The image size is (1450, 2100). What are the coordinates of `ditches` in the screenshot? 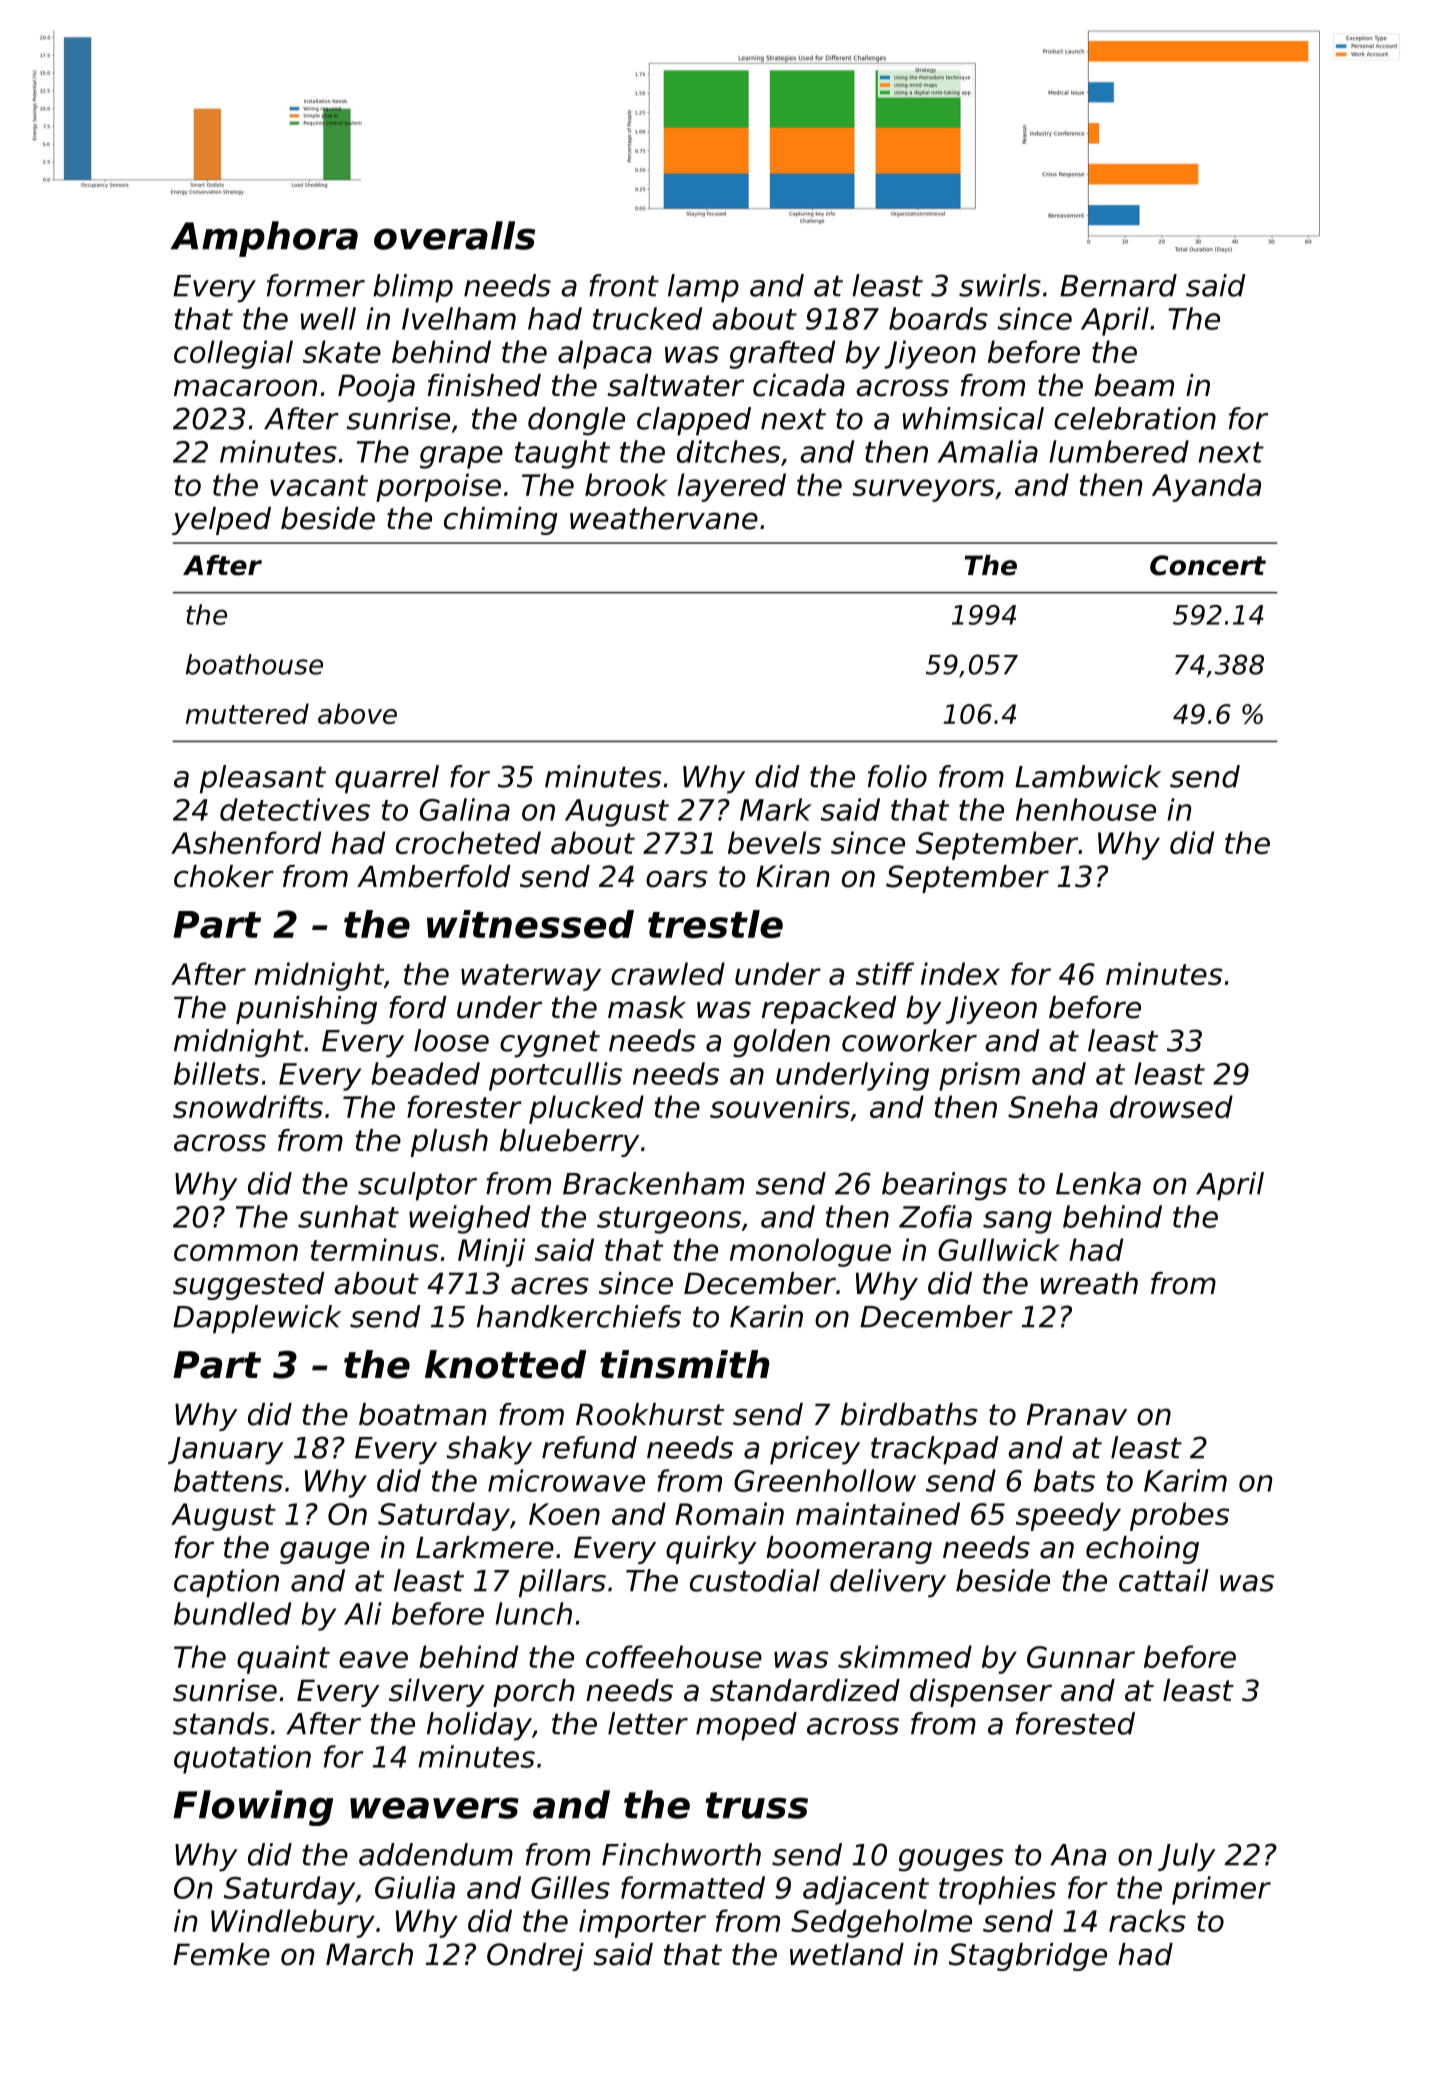 It's located at (728, 451).
